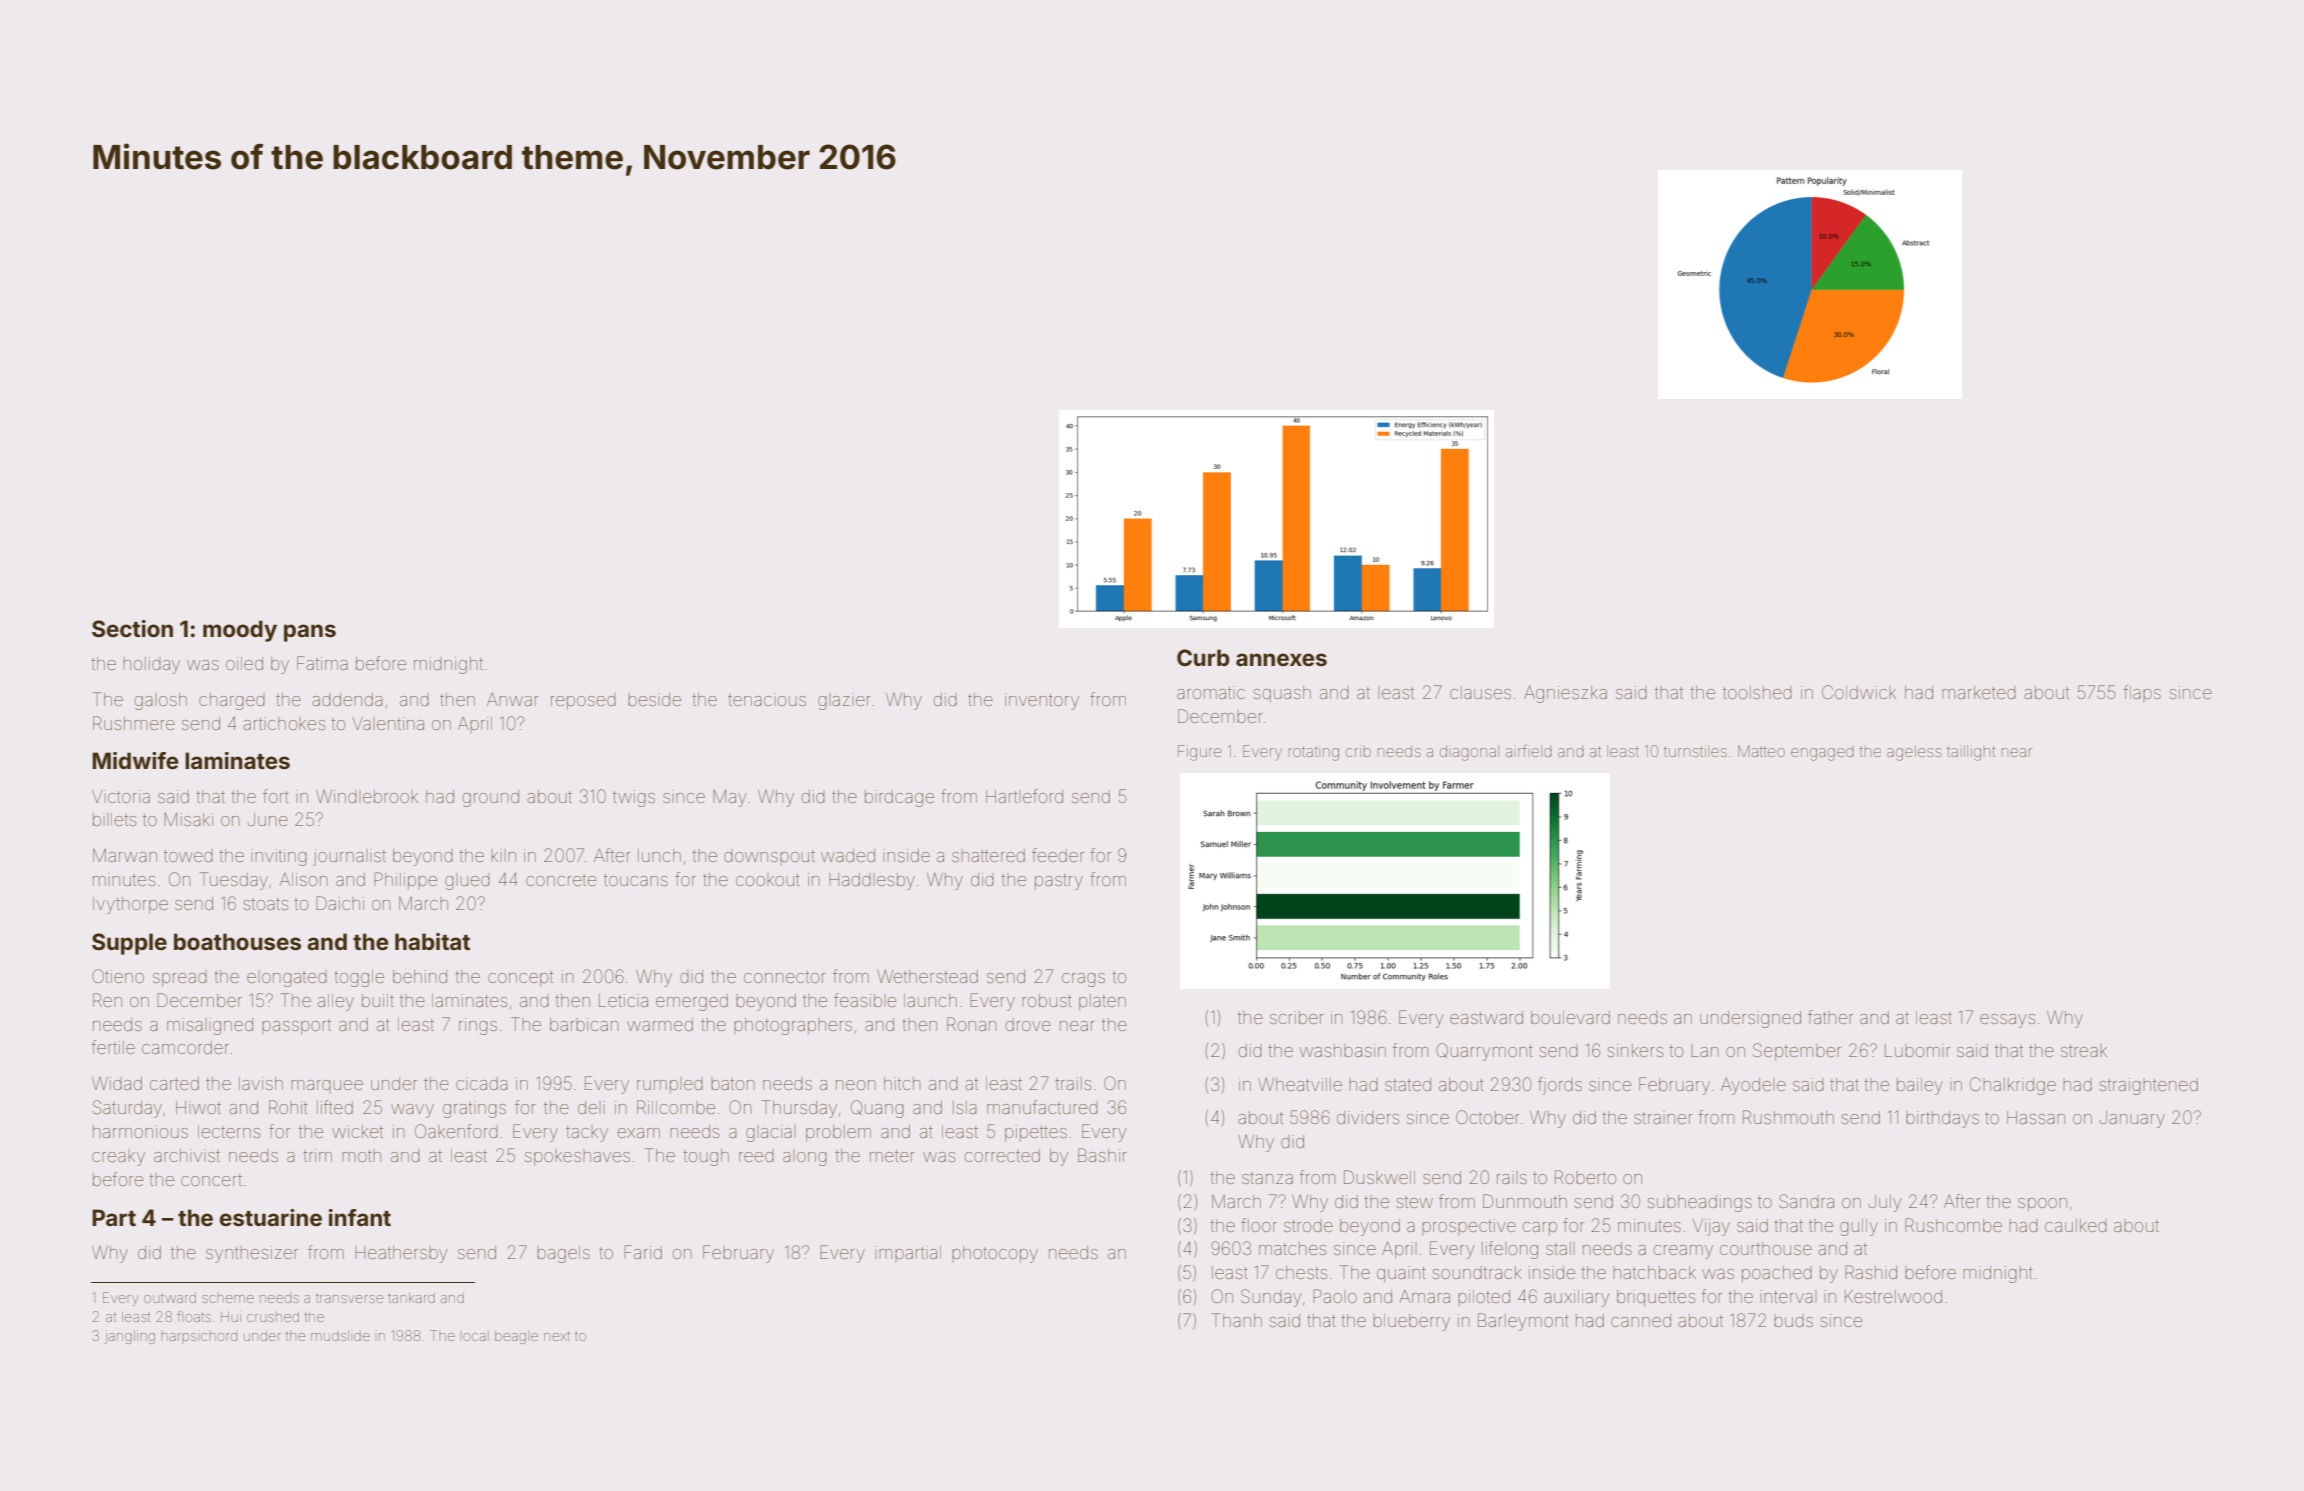 This page has height=1491, width=2304. Describe the element at coordinates (1059, 882) in the page. I see `pastry` at that location.
